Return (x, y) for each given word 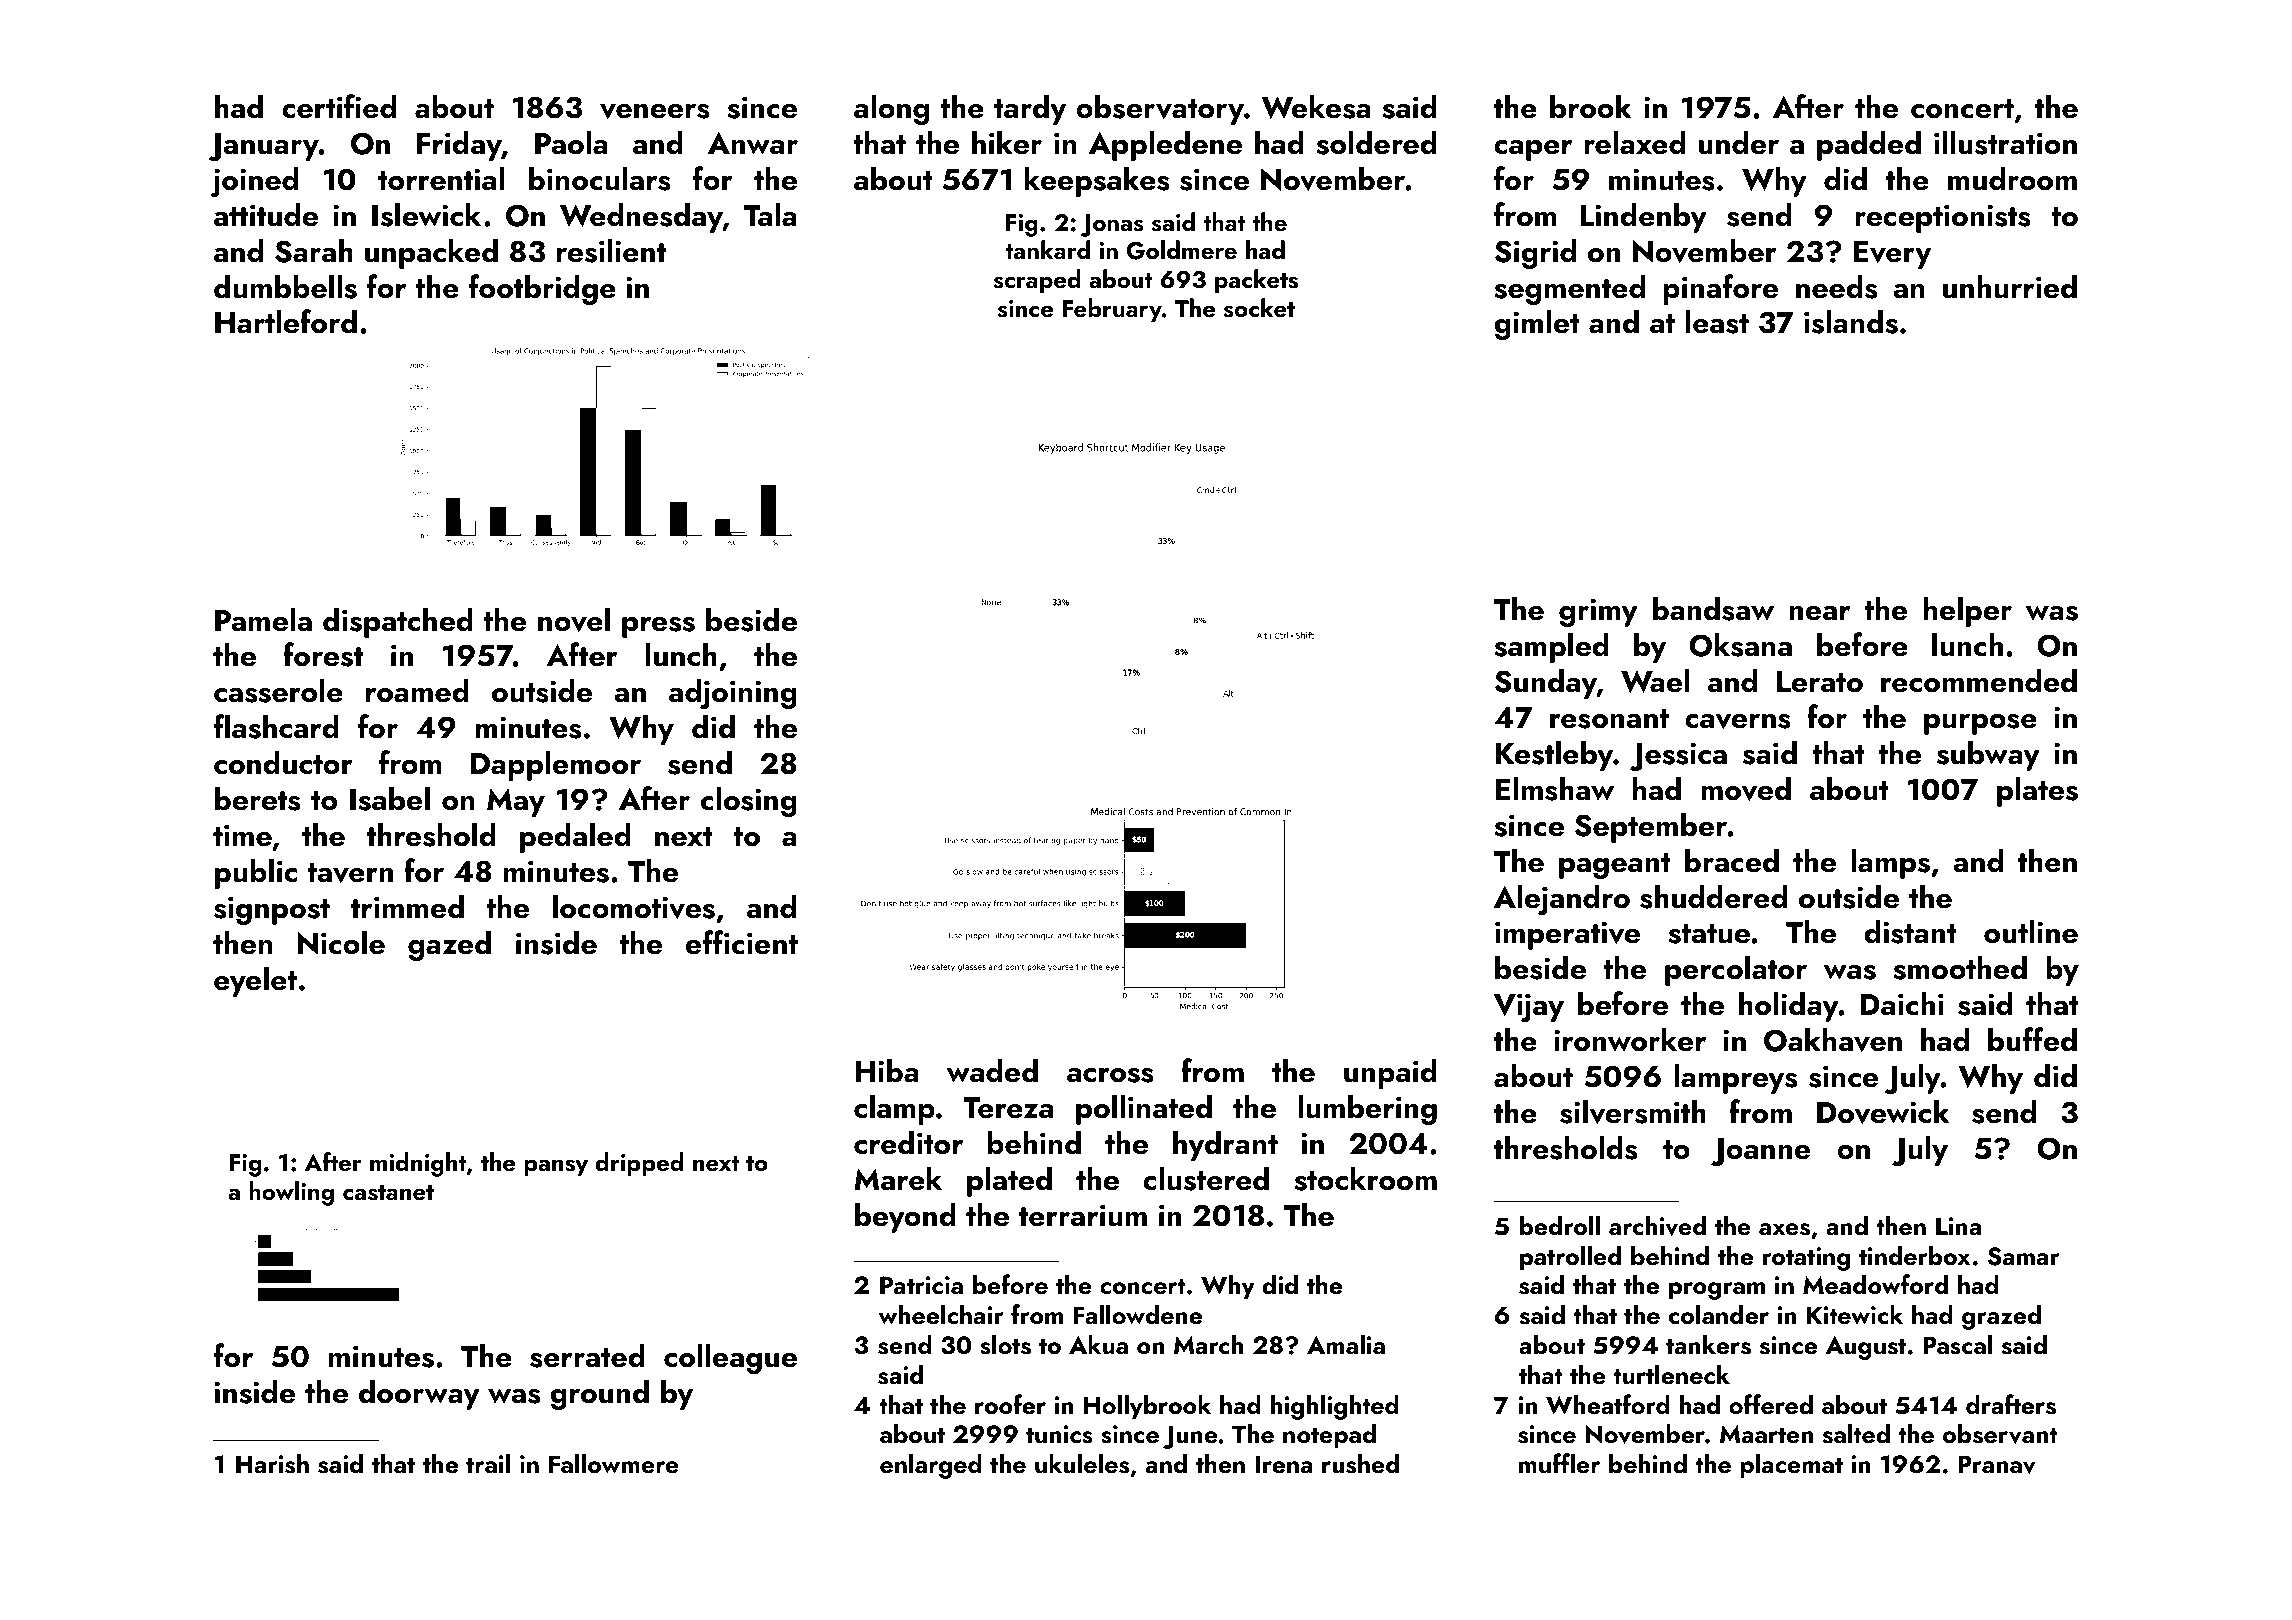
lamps (1890, 863)
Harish (272, 1463)
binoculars (600, 178)
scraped (1037, 281)
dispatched (398, 622)
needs (1836, 286)
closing (749, 801)
